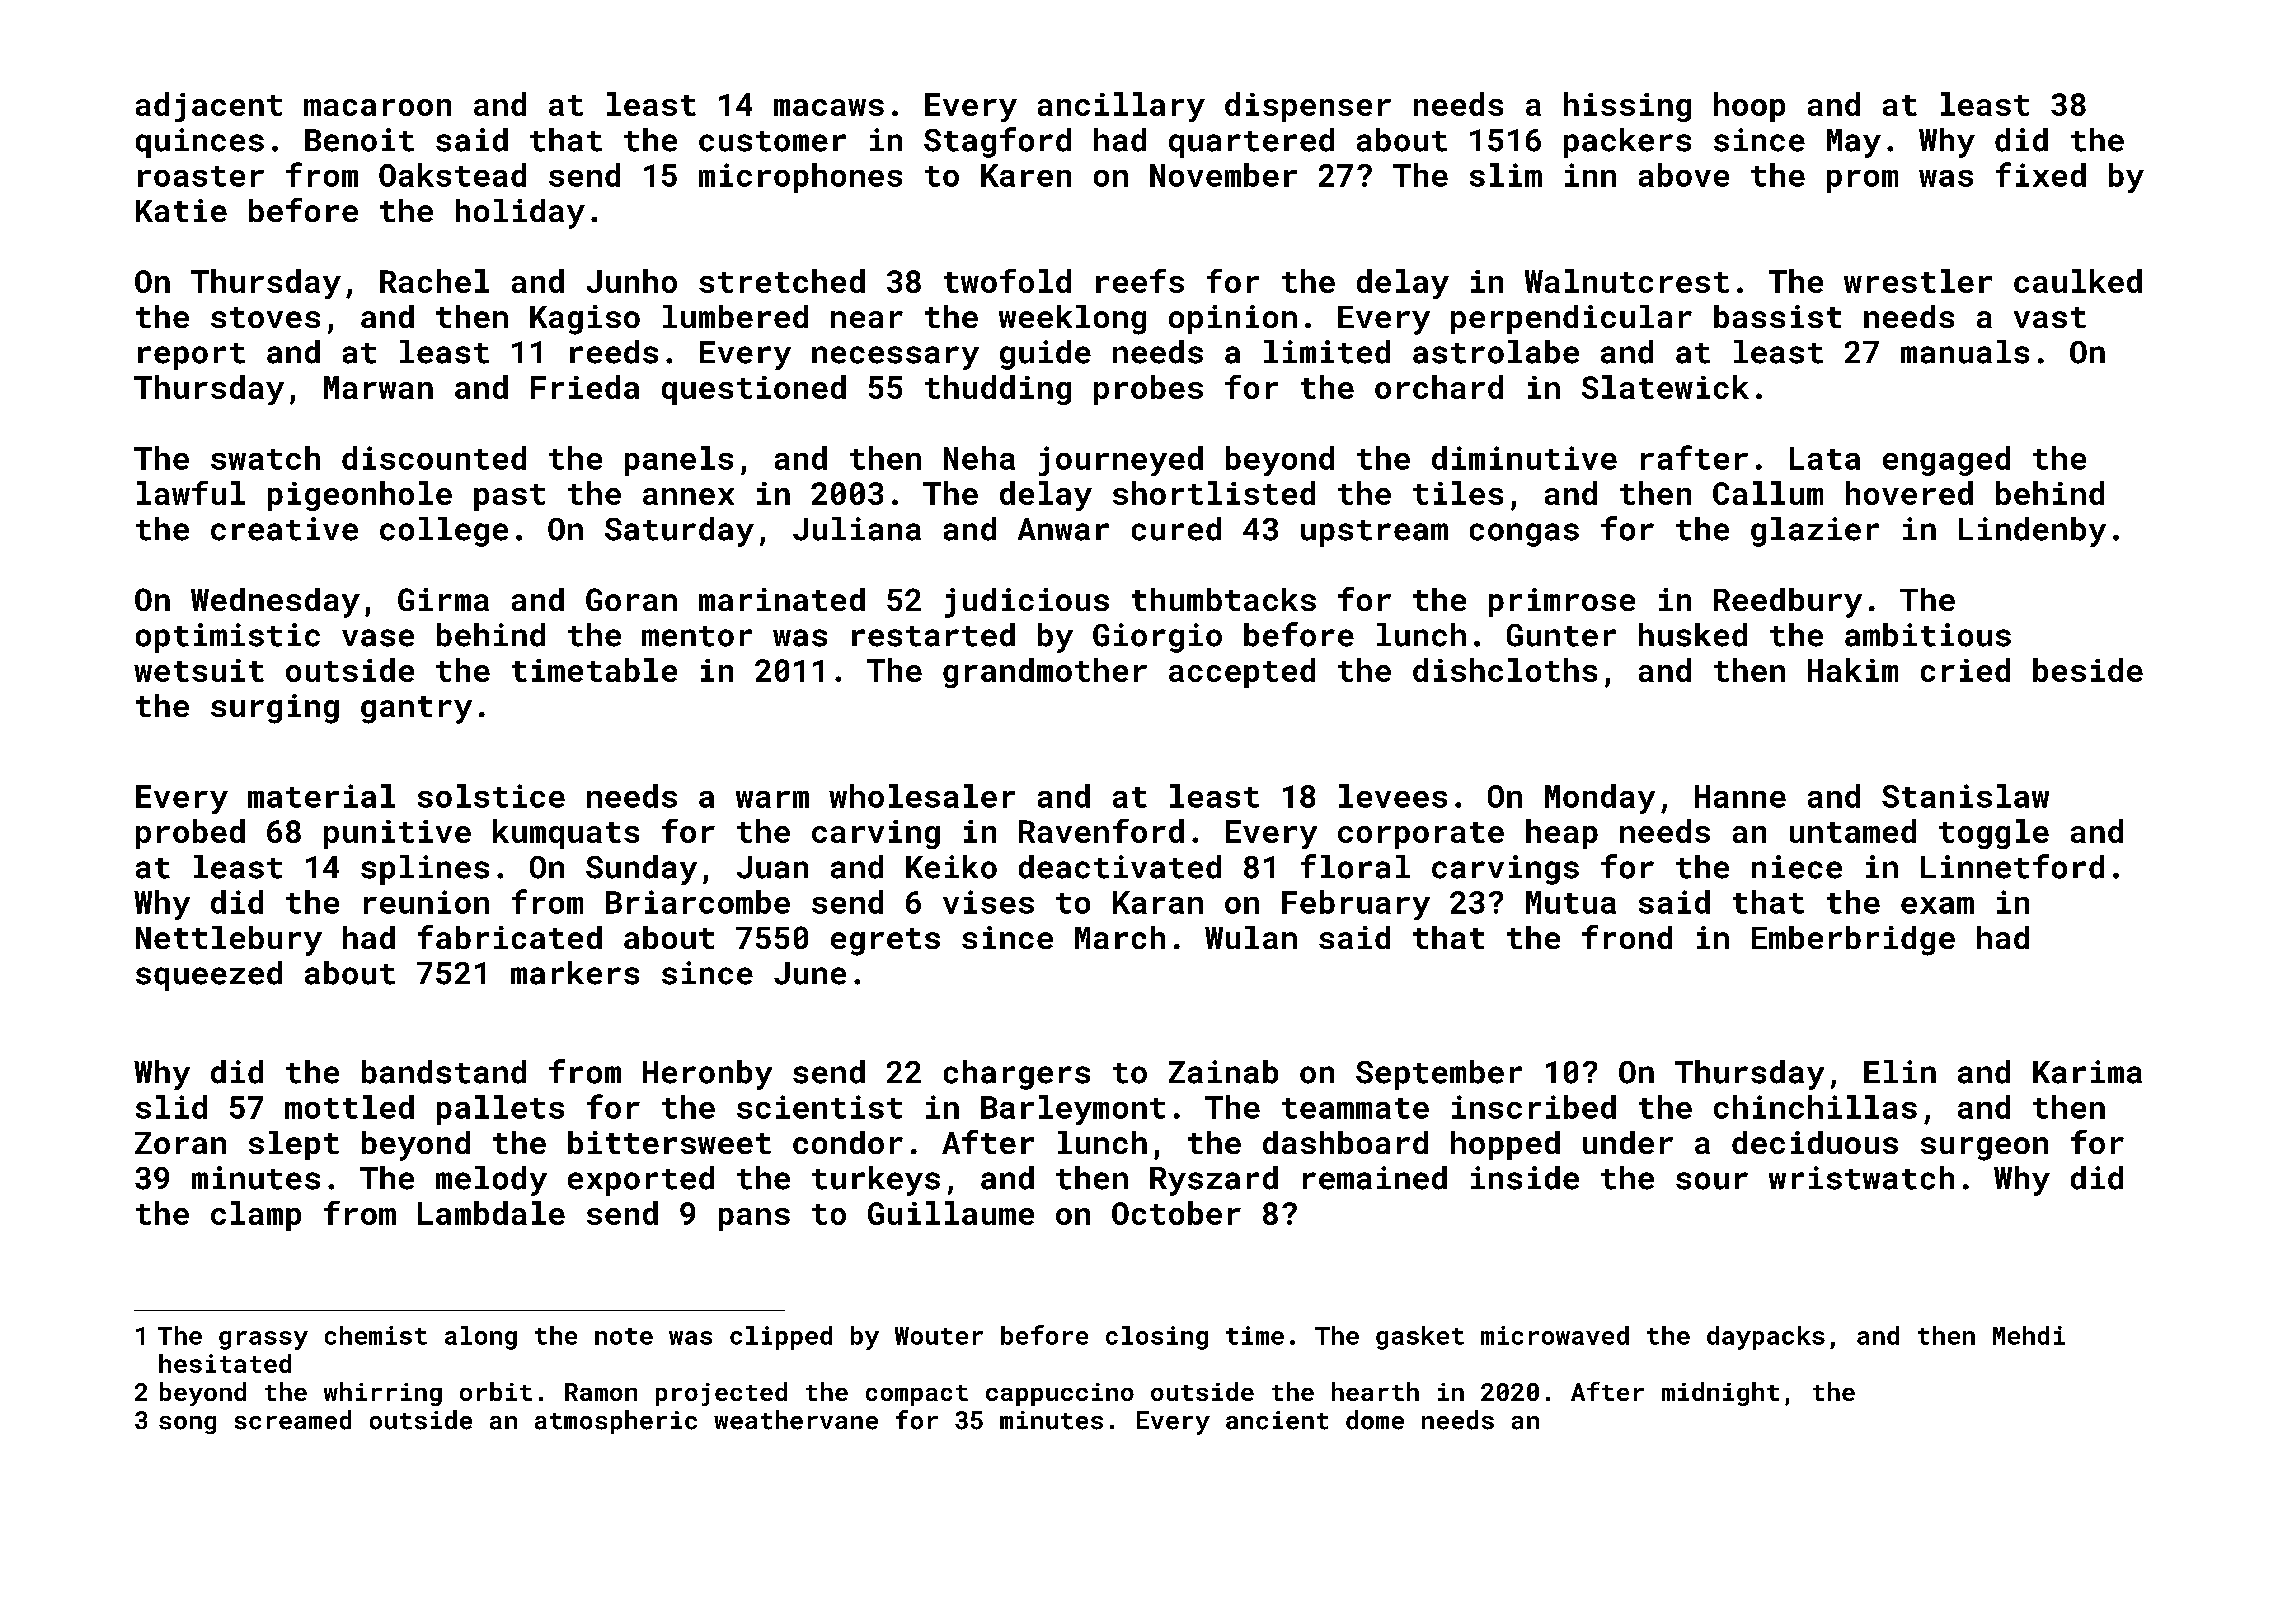  Describe the element at coordinates (187, 1425) in the document. I see `song` at that location.
